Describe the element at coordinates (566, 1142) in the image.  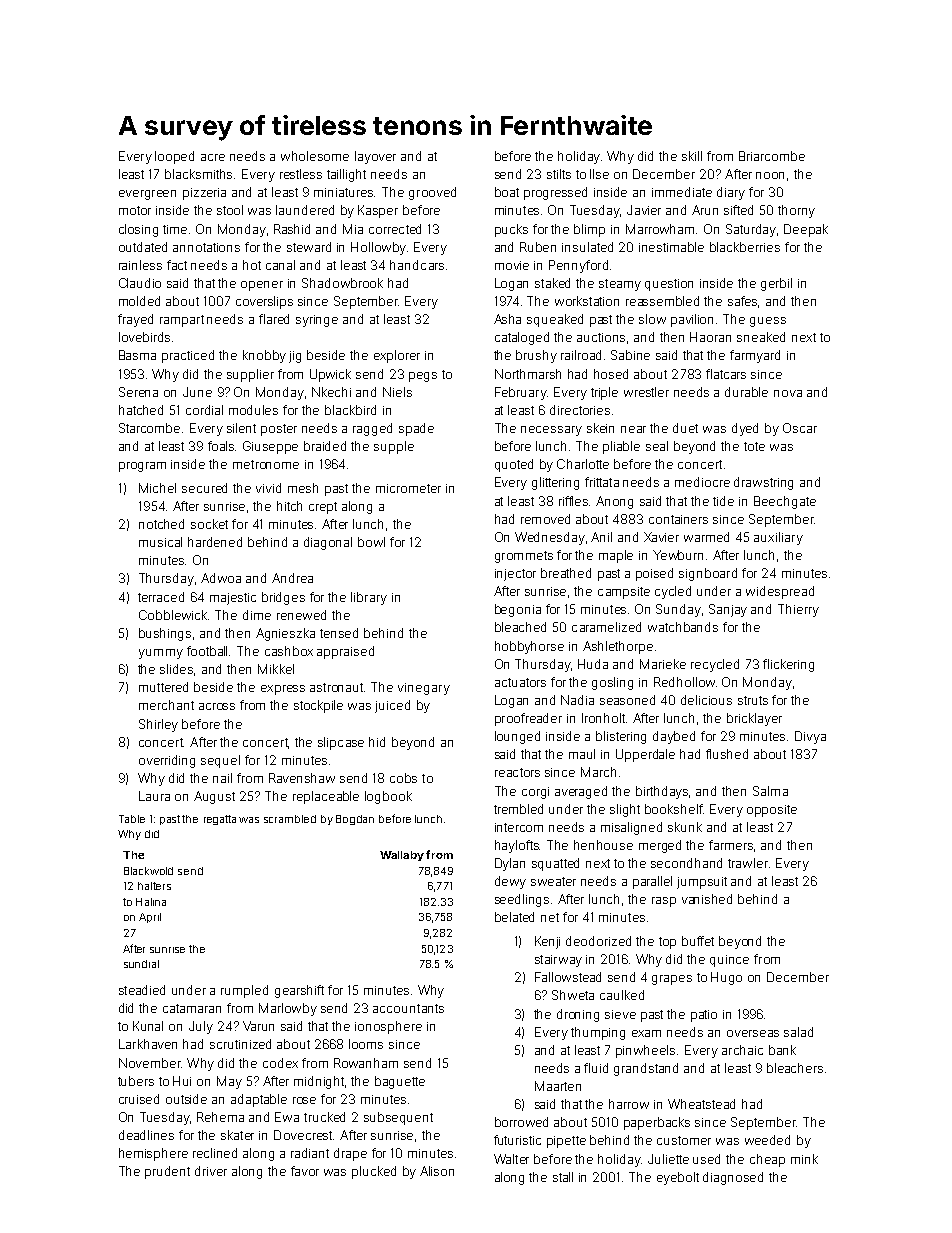
I see `pipette` at that location.
